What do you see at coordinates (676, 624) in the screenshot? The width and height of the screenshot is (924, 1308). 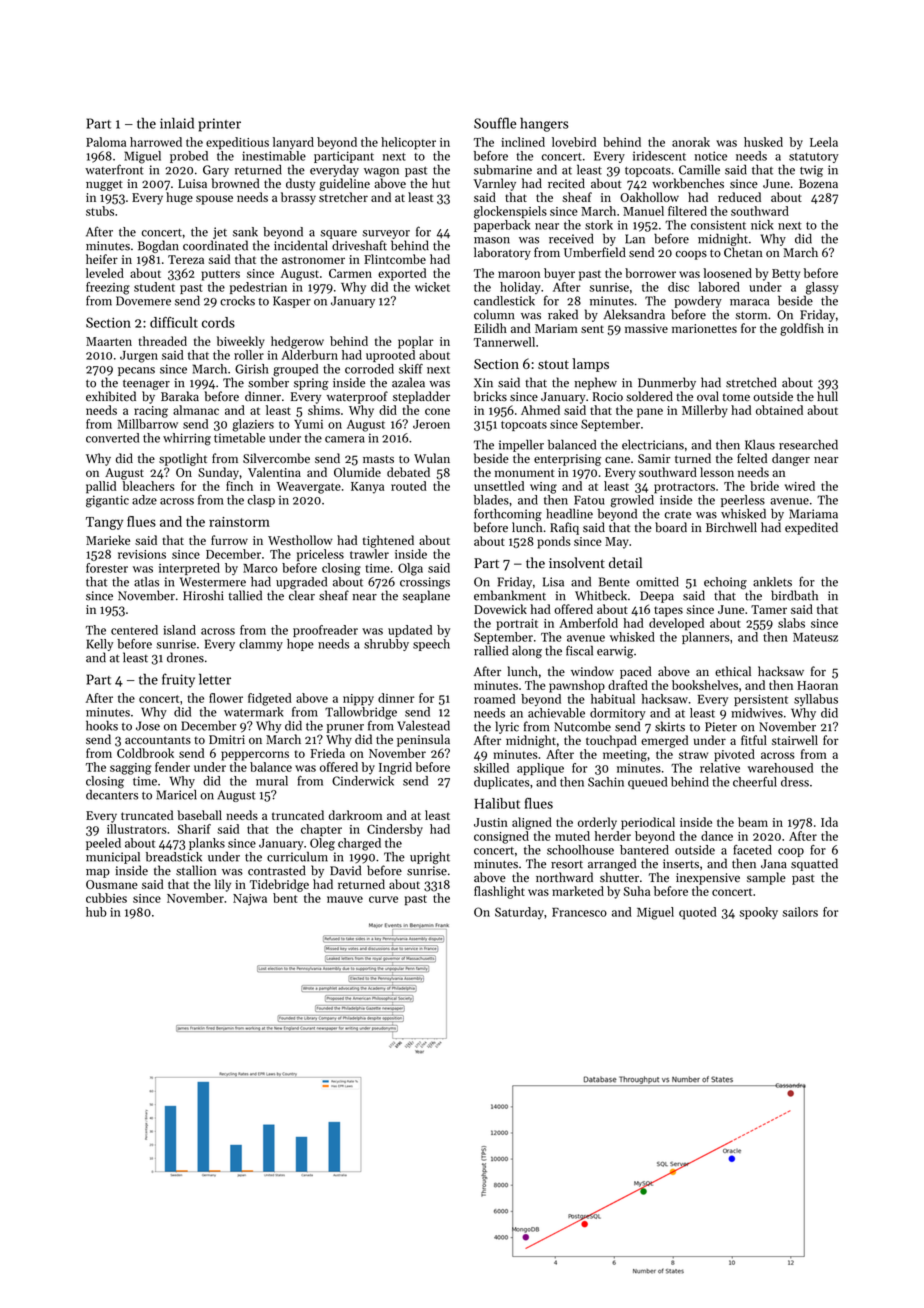 I see `developed` at bounding box center [676, 624].
